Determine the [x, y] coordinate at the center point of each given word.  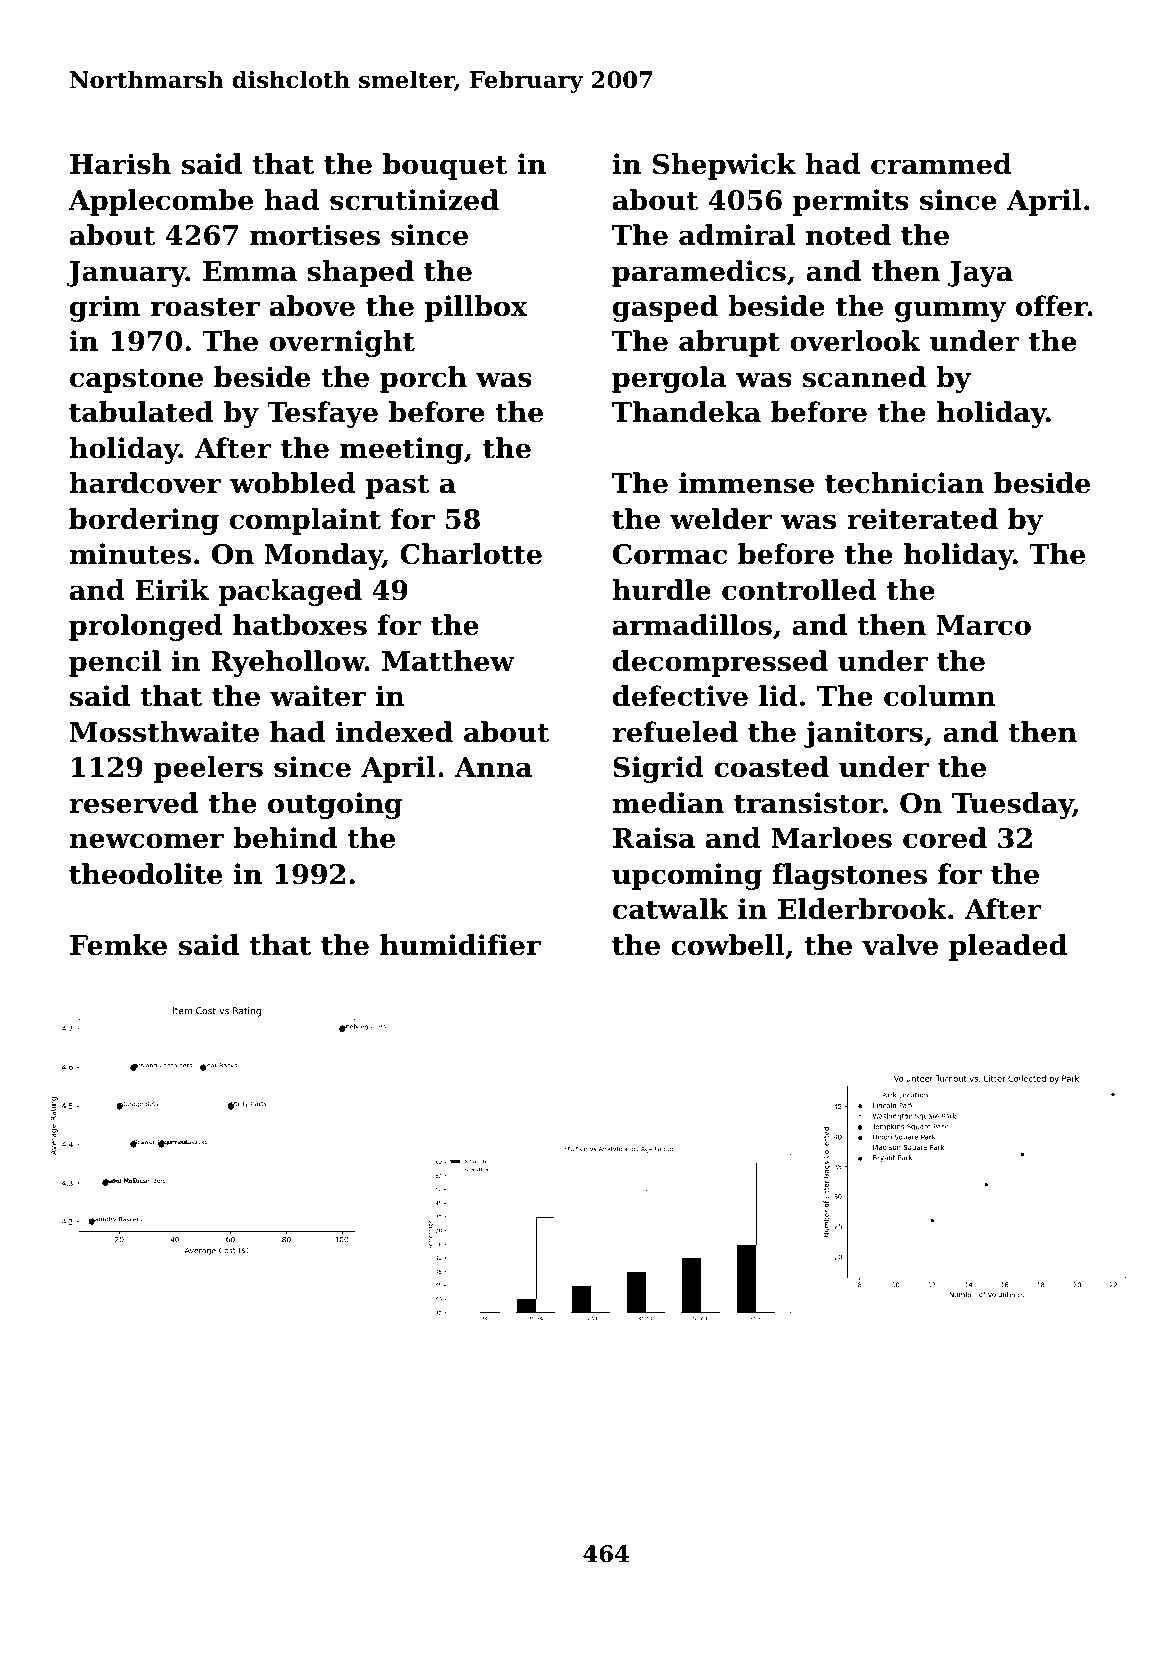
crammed [941, 164]
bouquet [445, 166]
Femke [118, 945]
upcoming [687, 876]
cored [945, 838]
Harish [120, 164]
